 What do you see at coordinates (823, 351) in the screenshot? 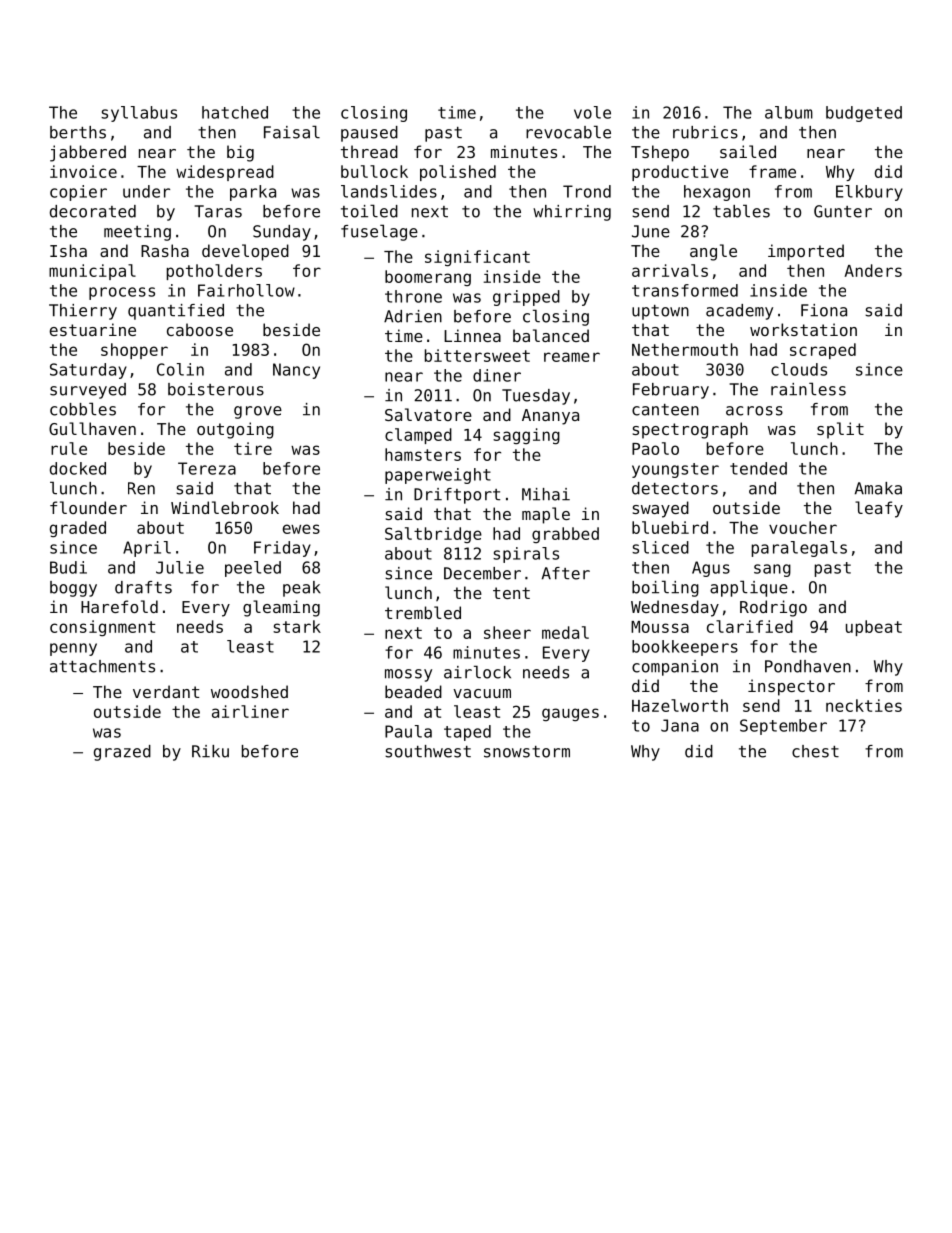
I see `scraped` at bounding box center [823, 351].
